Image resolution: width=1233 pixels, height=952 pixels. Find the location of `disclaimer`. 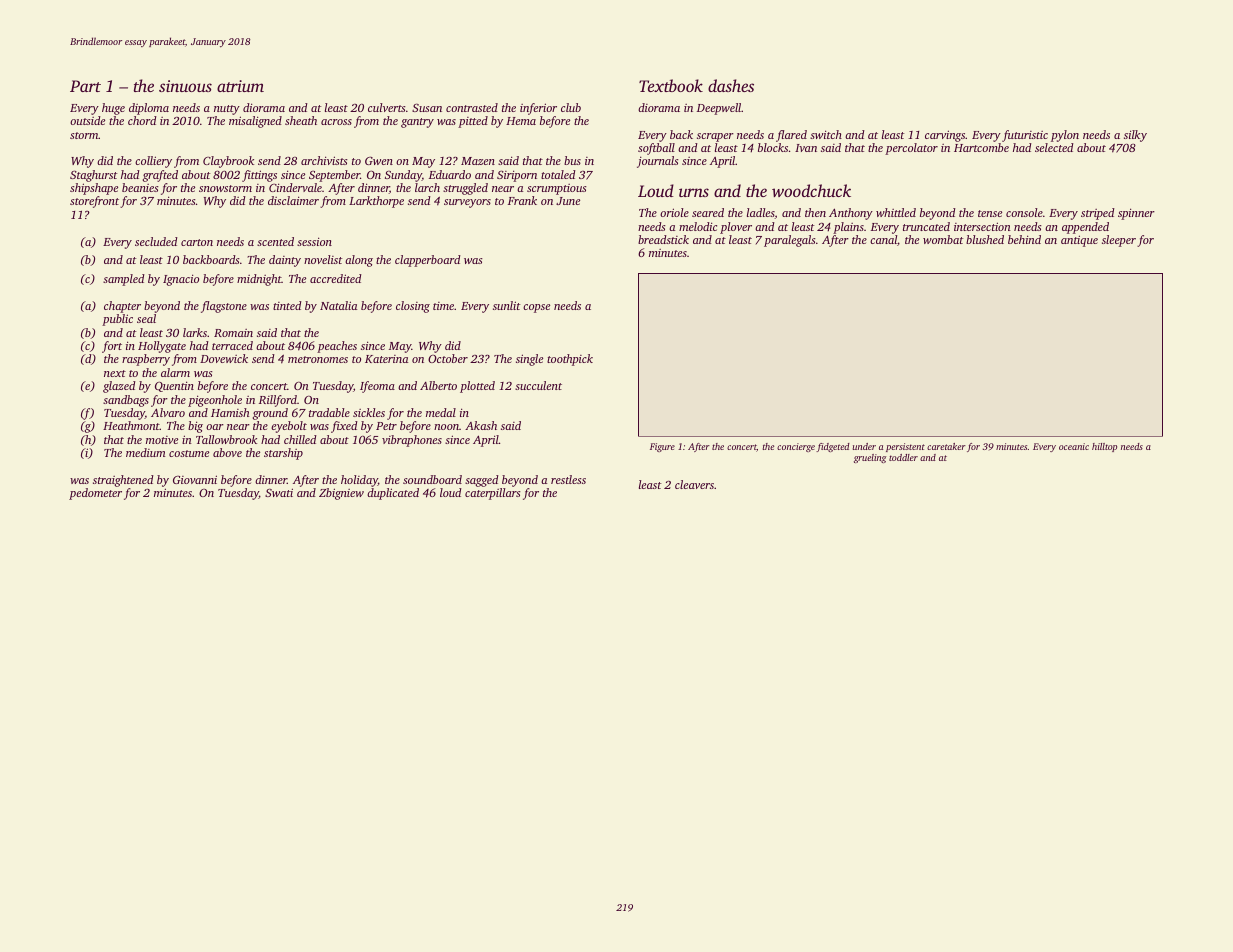

disclaimer is located at coordinates (293, 200).
